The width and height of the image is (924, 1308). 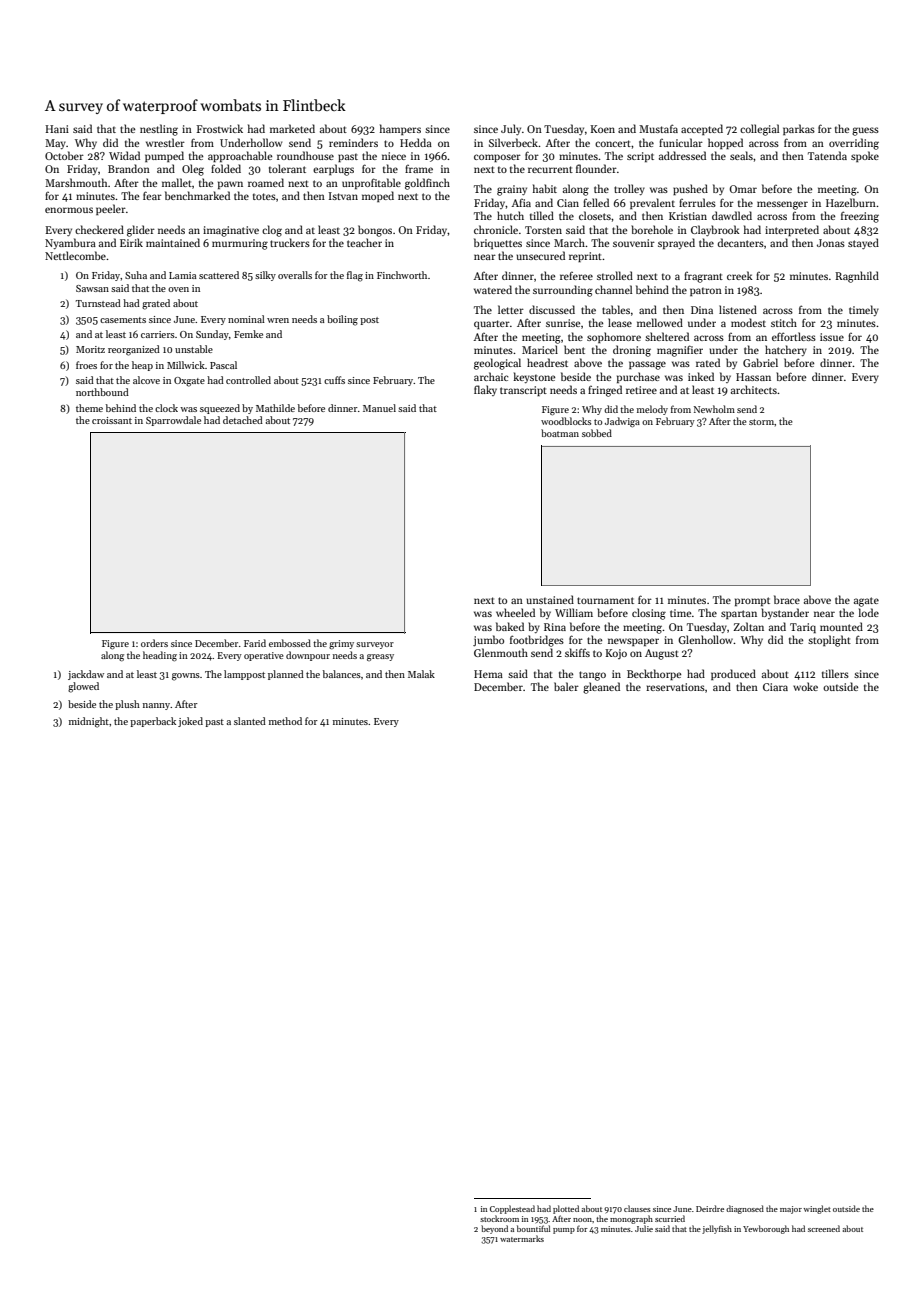 What do you see at coordinates (69, 210) in the image?
I see `enormous` at bounding box center [69, 210].
